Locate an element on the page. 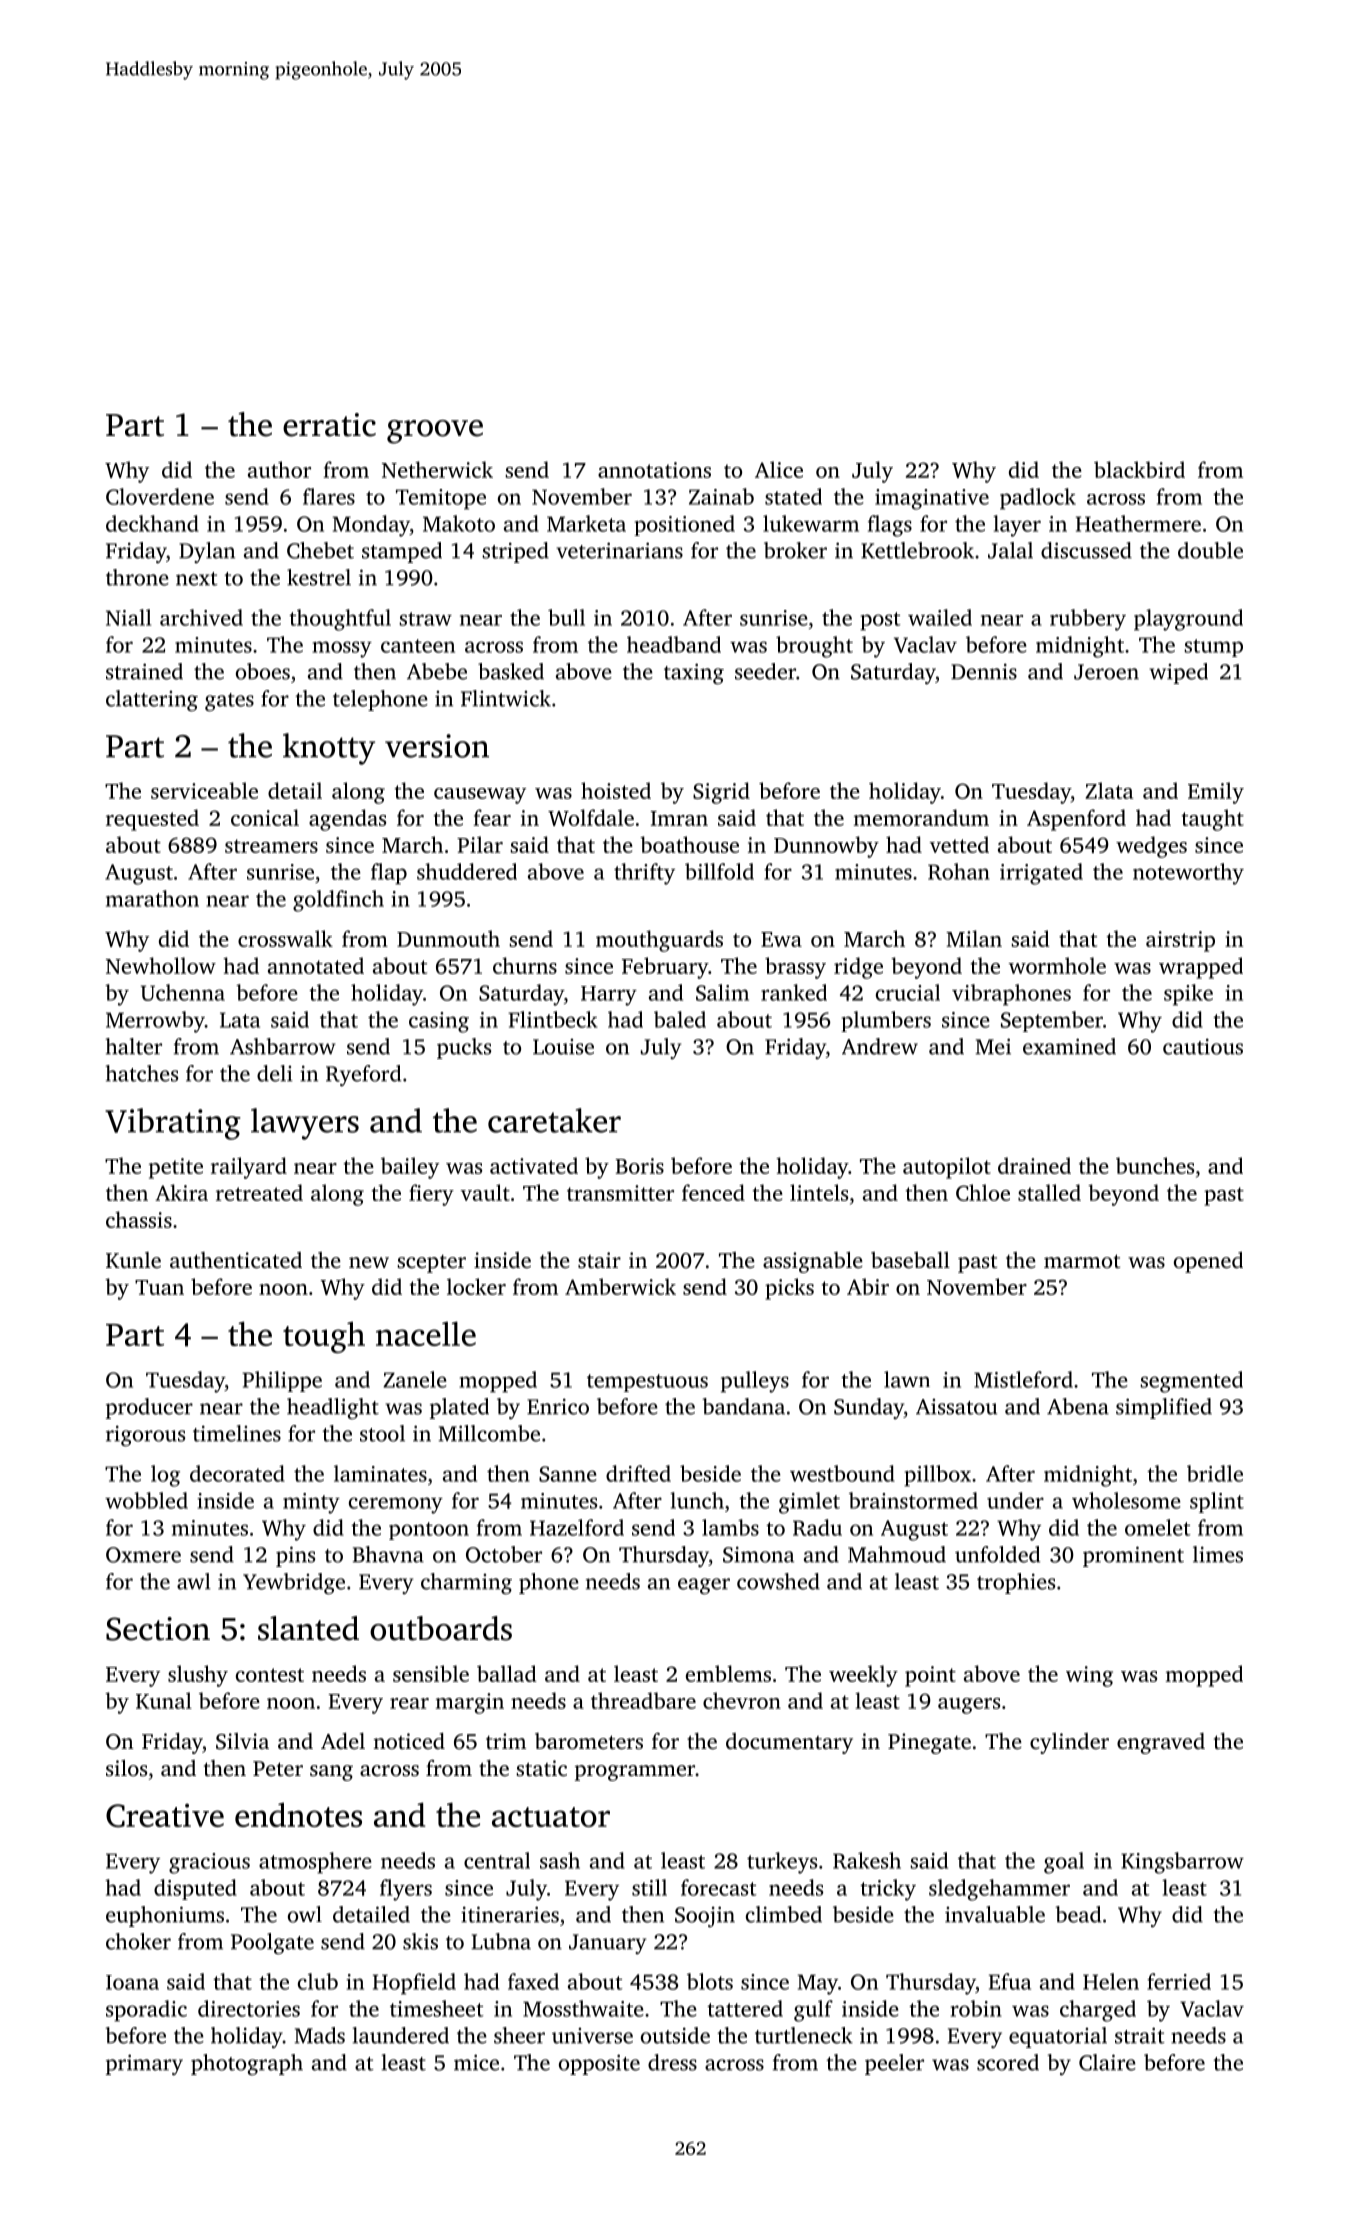 Image resolution: width=1349 pixels, height=2222 pixels. silos is located at coordinates (126, 1768).
